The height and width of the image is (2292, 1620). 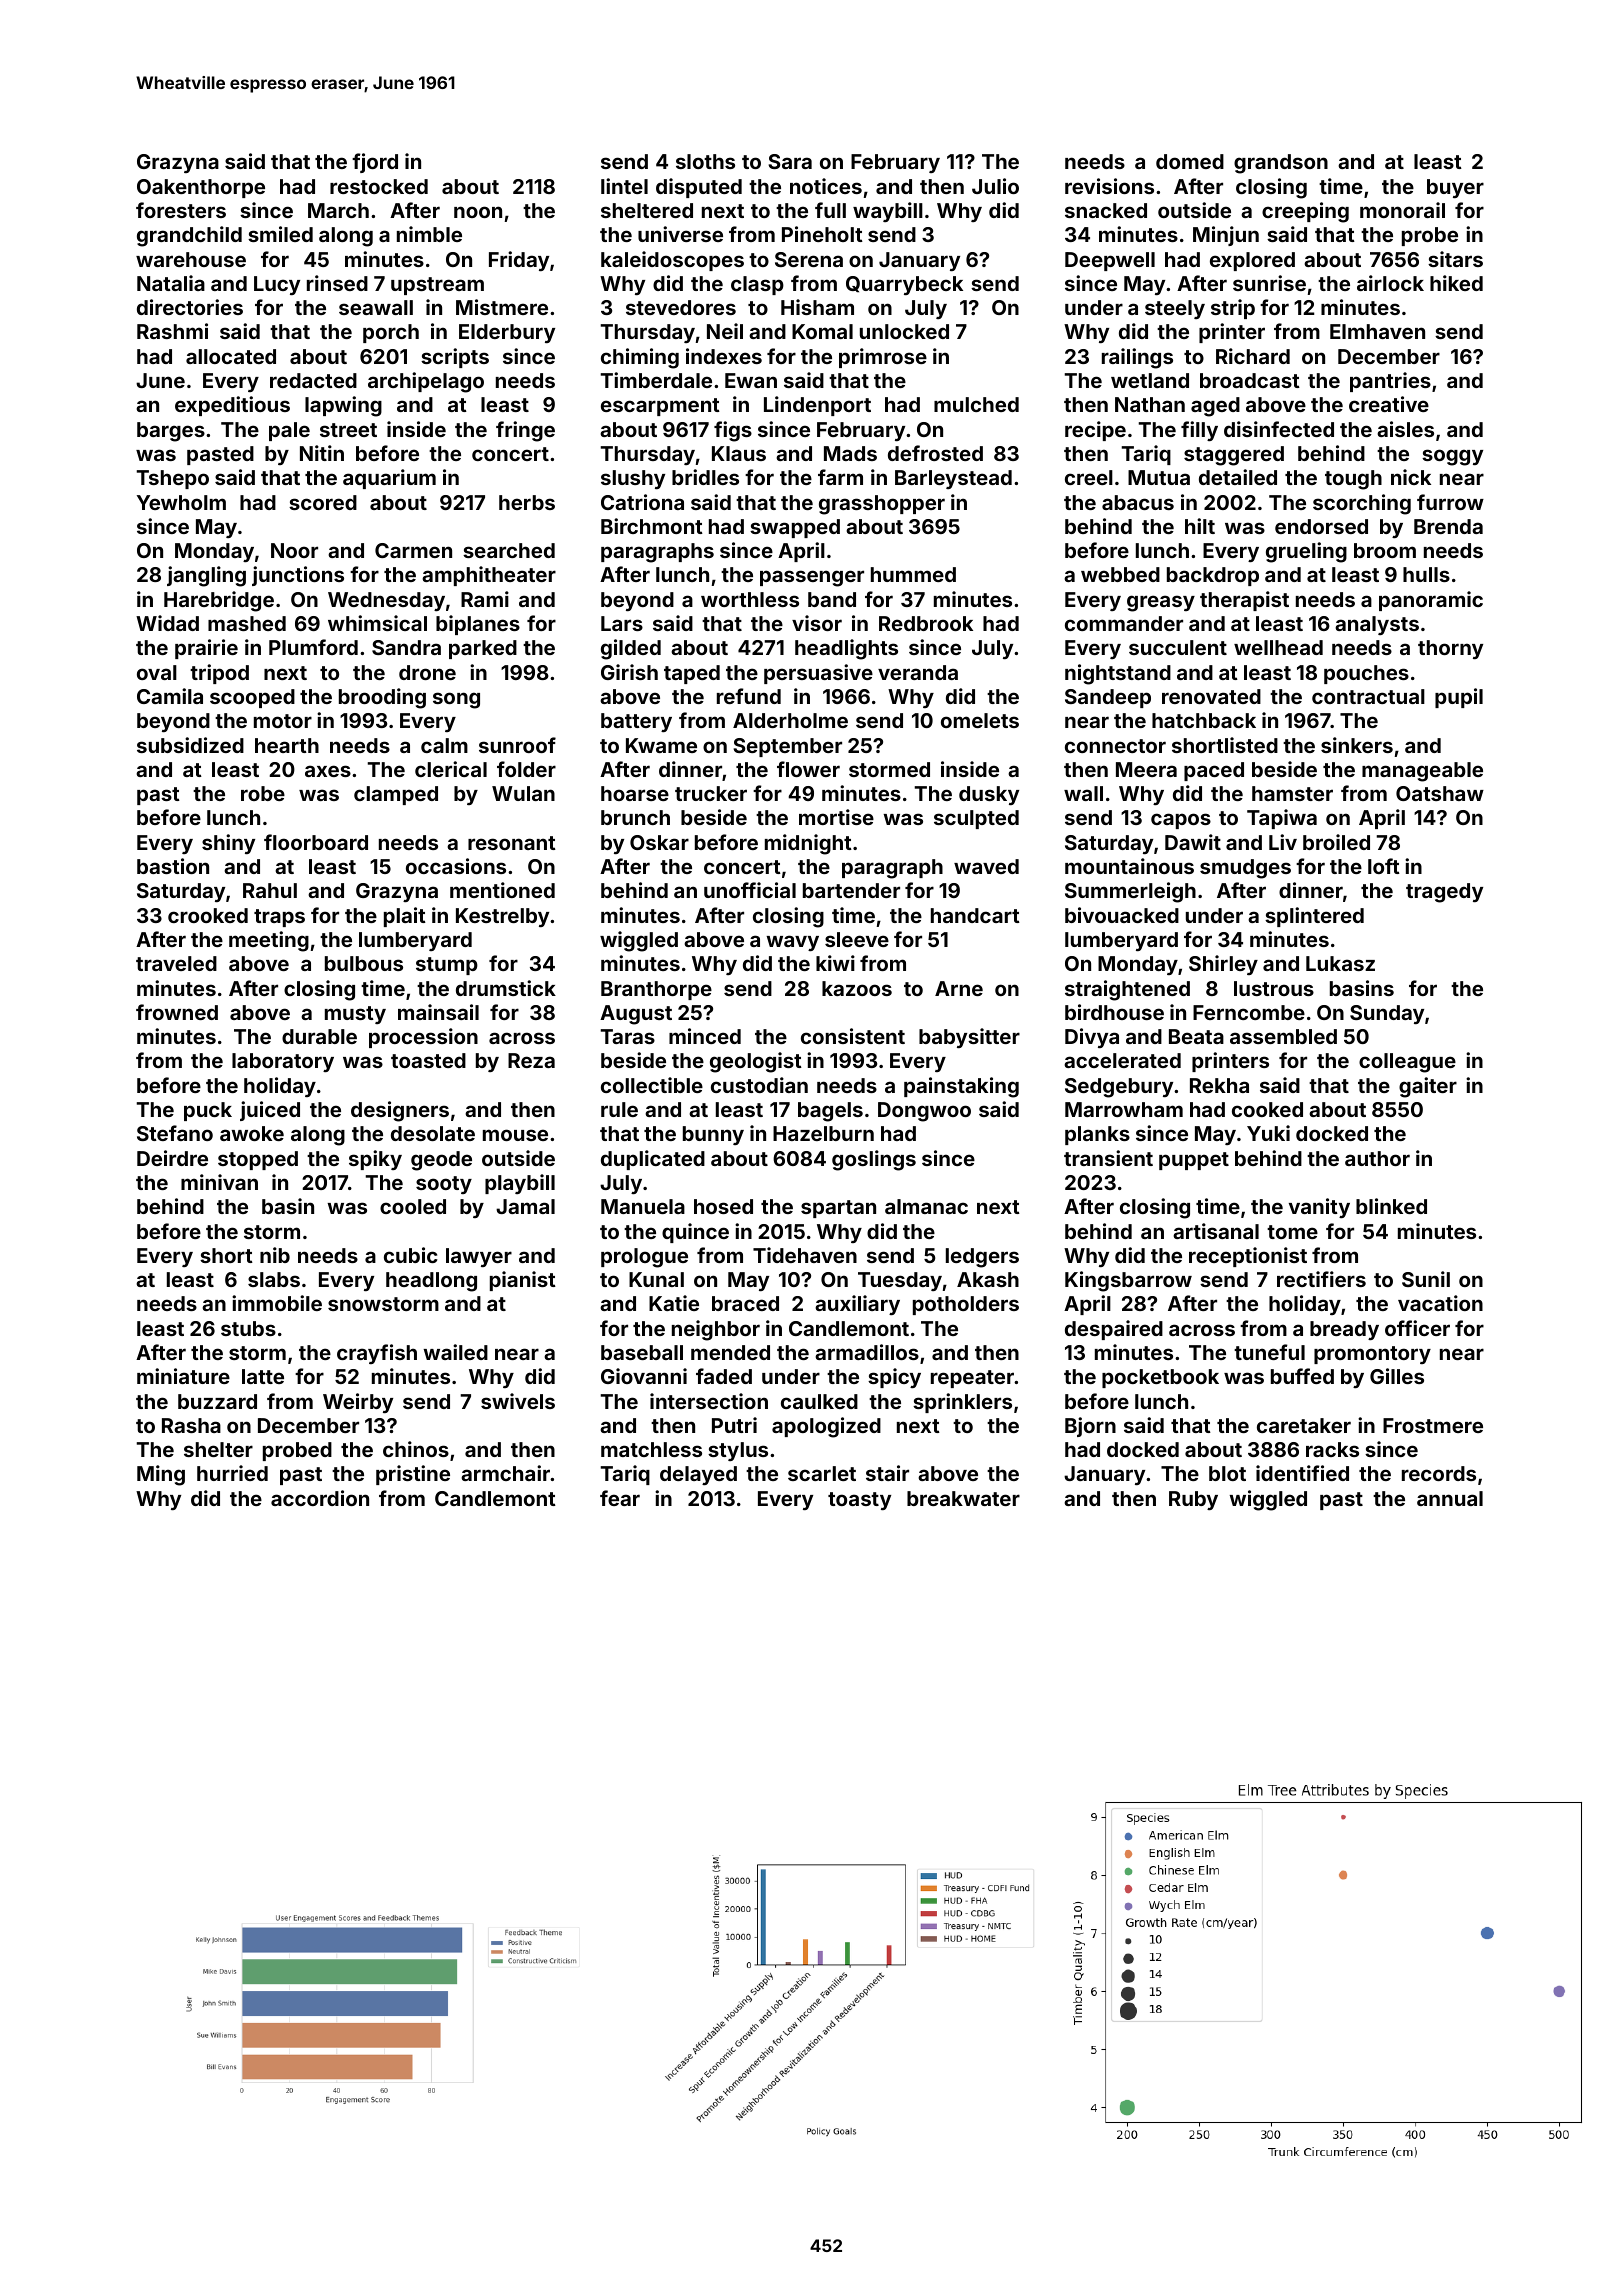 I want to click on pristine, so click(x=413, y=1475).
